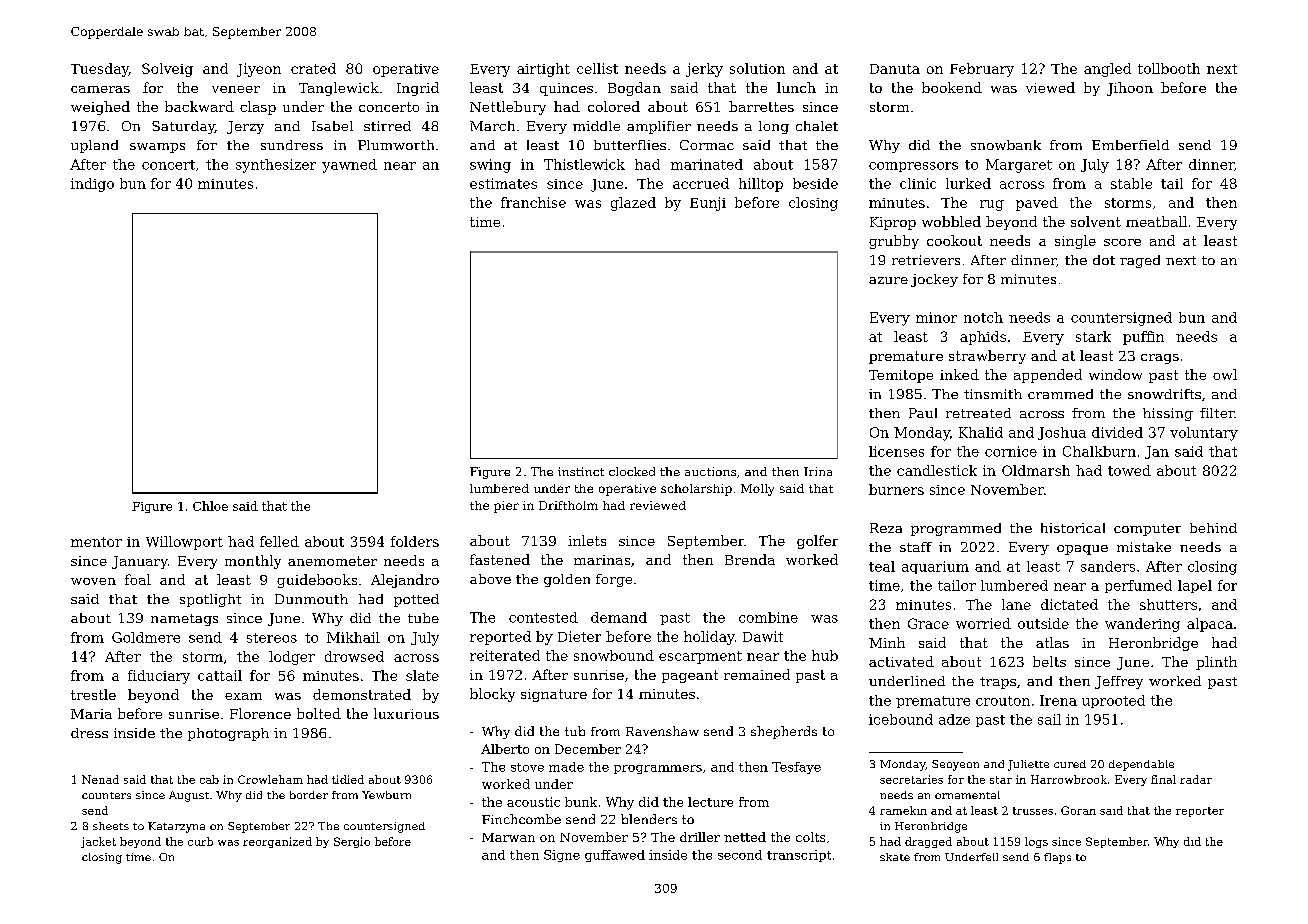 The width and height of the screenshot is (1308, 924). I want to click on cameras, so click(100, 89).
